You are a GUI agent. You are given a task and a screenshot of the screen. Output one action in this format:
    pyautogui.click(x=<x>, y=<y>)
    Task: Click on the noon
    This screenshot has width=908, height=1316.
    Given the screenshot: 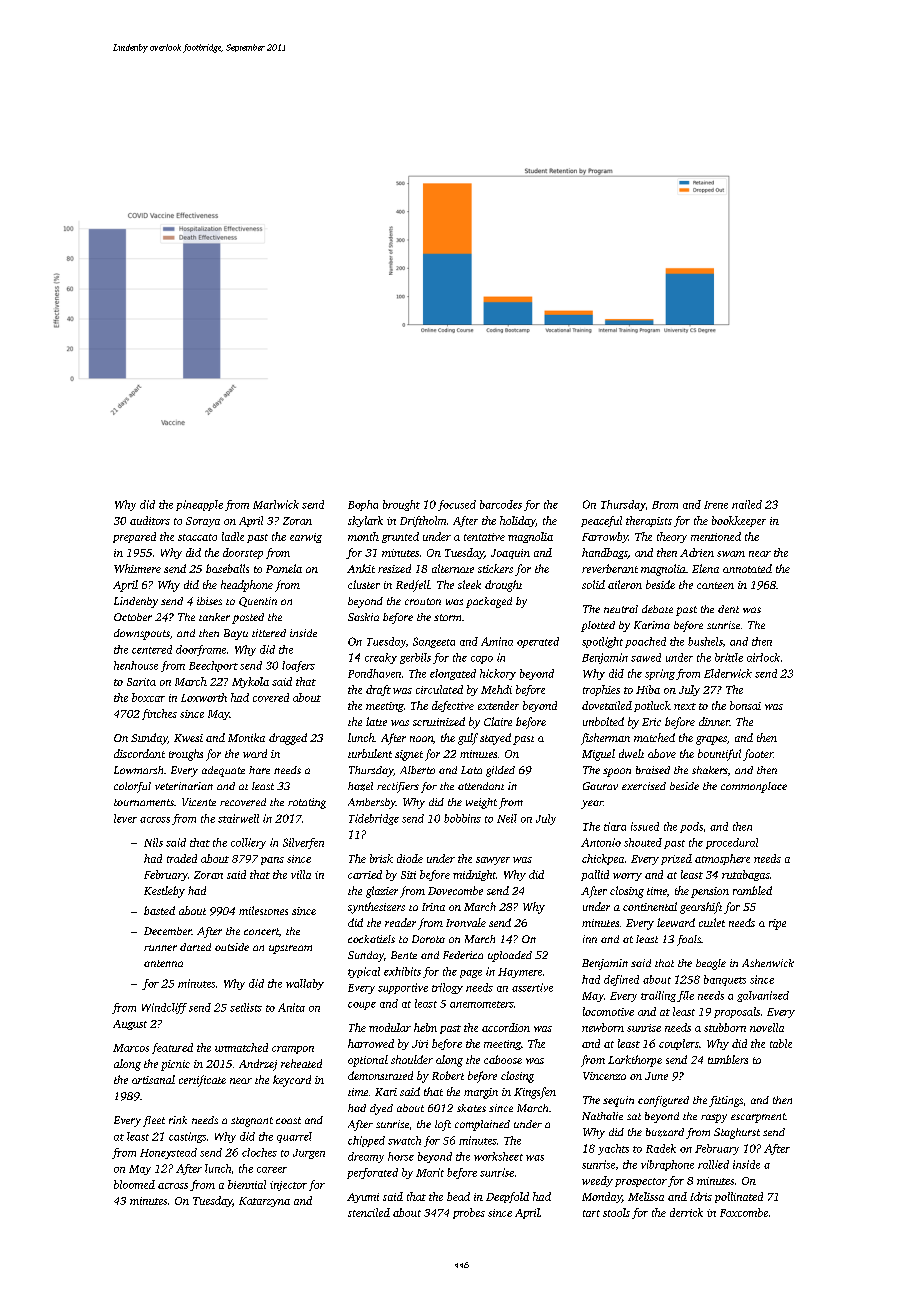 What is the action you would take?
    pyautogui.click(x=421, y=739)
